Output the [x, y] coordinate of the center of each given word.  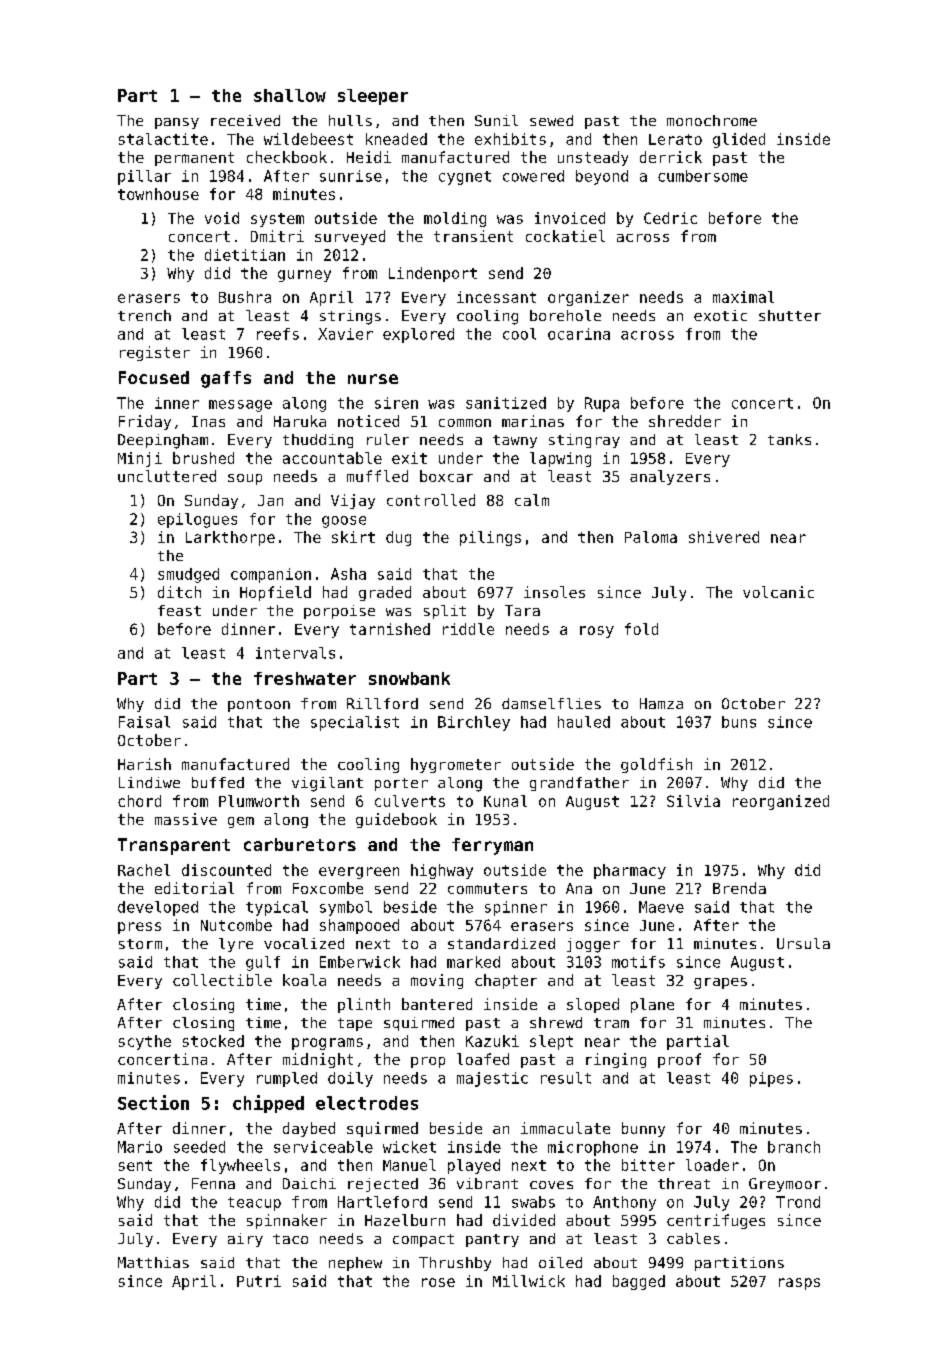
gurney [304, 276]
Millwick [529, 1281]
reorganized [781, 802]
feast [179, 610]
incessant [496, 297]
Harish [144, 764]
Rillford [382, 703]
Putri [259, 1281]
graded [385, 593]
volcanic [778, 592]
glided [739, 140]
